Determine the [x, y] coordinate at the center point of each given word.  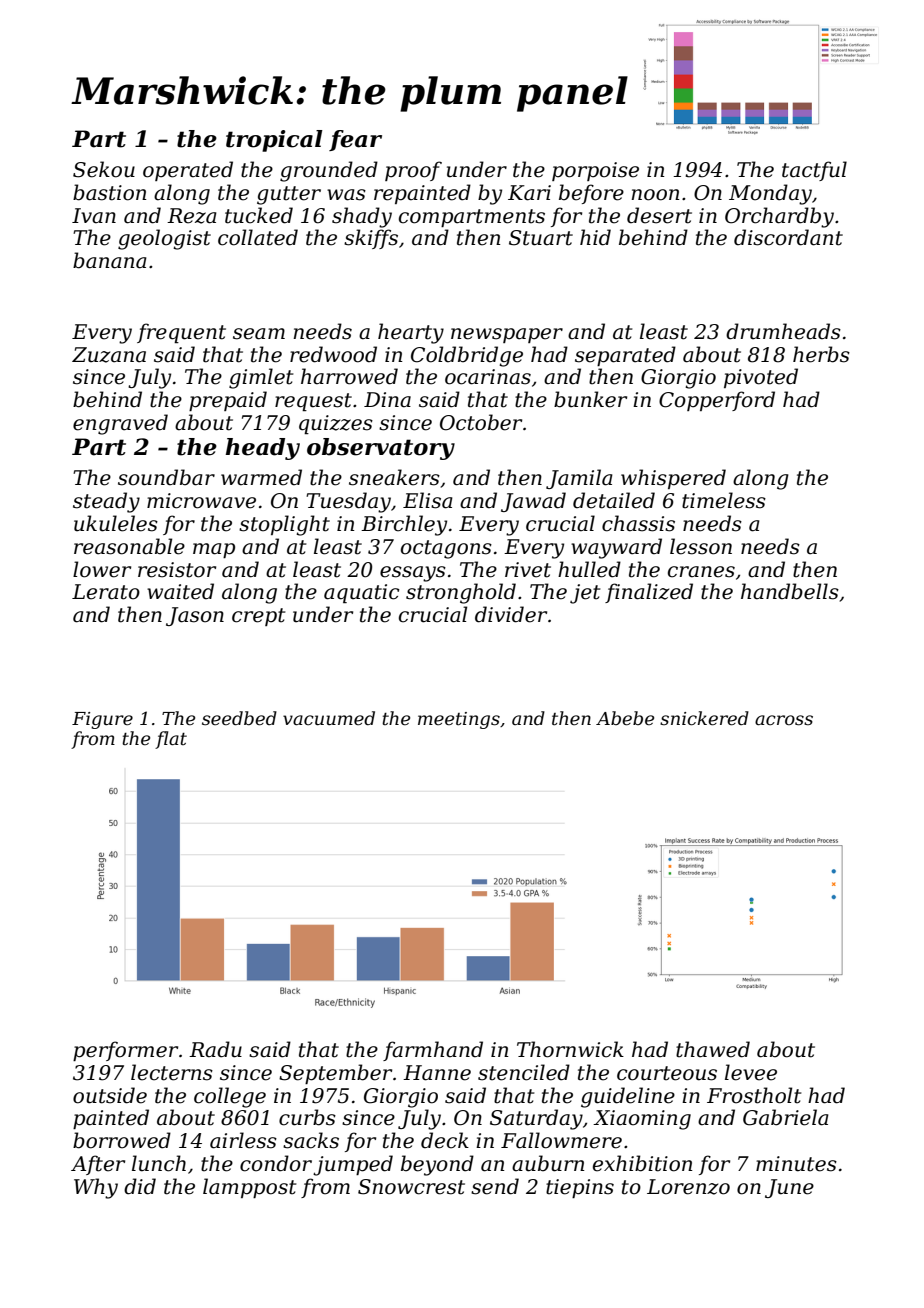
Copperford [717, 401]
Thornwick [570, 1049]
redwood [333, 354]
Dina [387, 400]
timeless [724, 500]
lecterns [172, 1072]
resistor [177, 570]
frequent [181, 333]
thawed [713, 1049]
